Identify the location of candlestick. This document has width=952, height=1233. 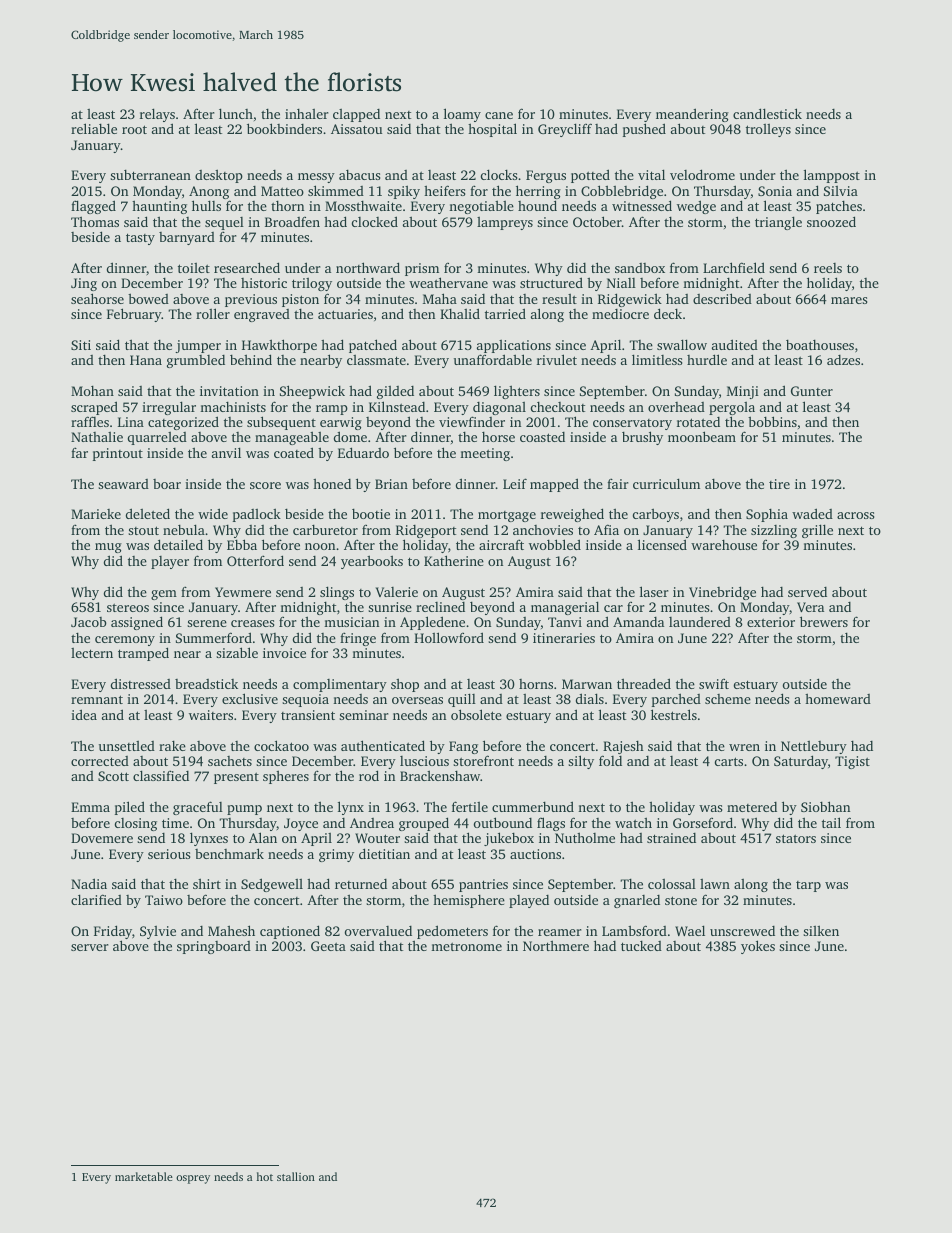
(767, 113).
